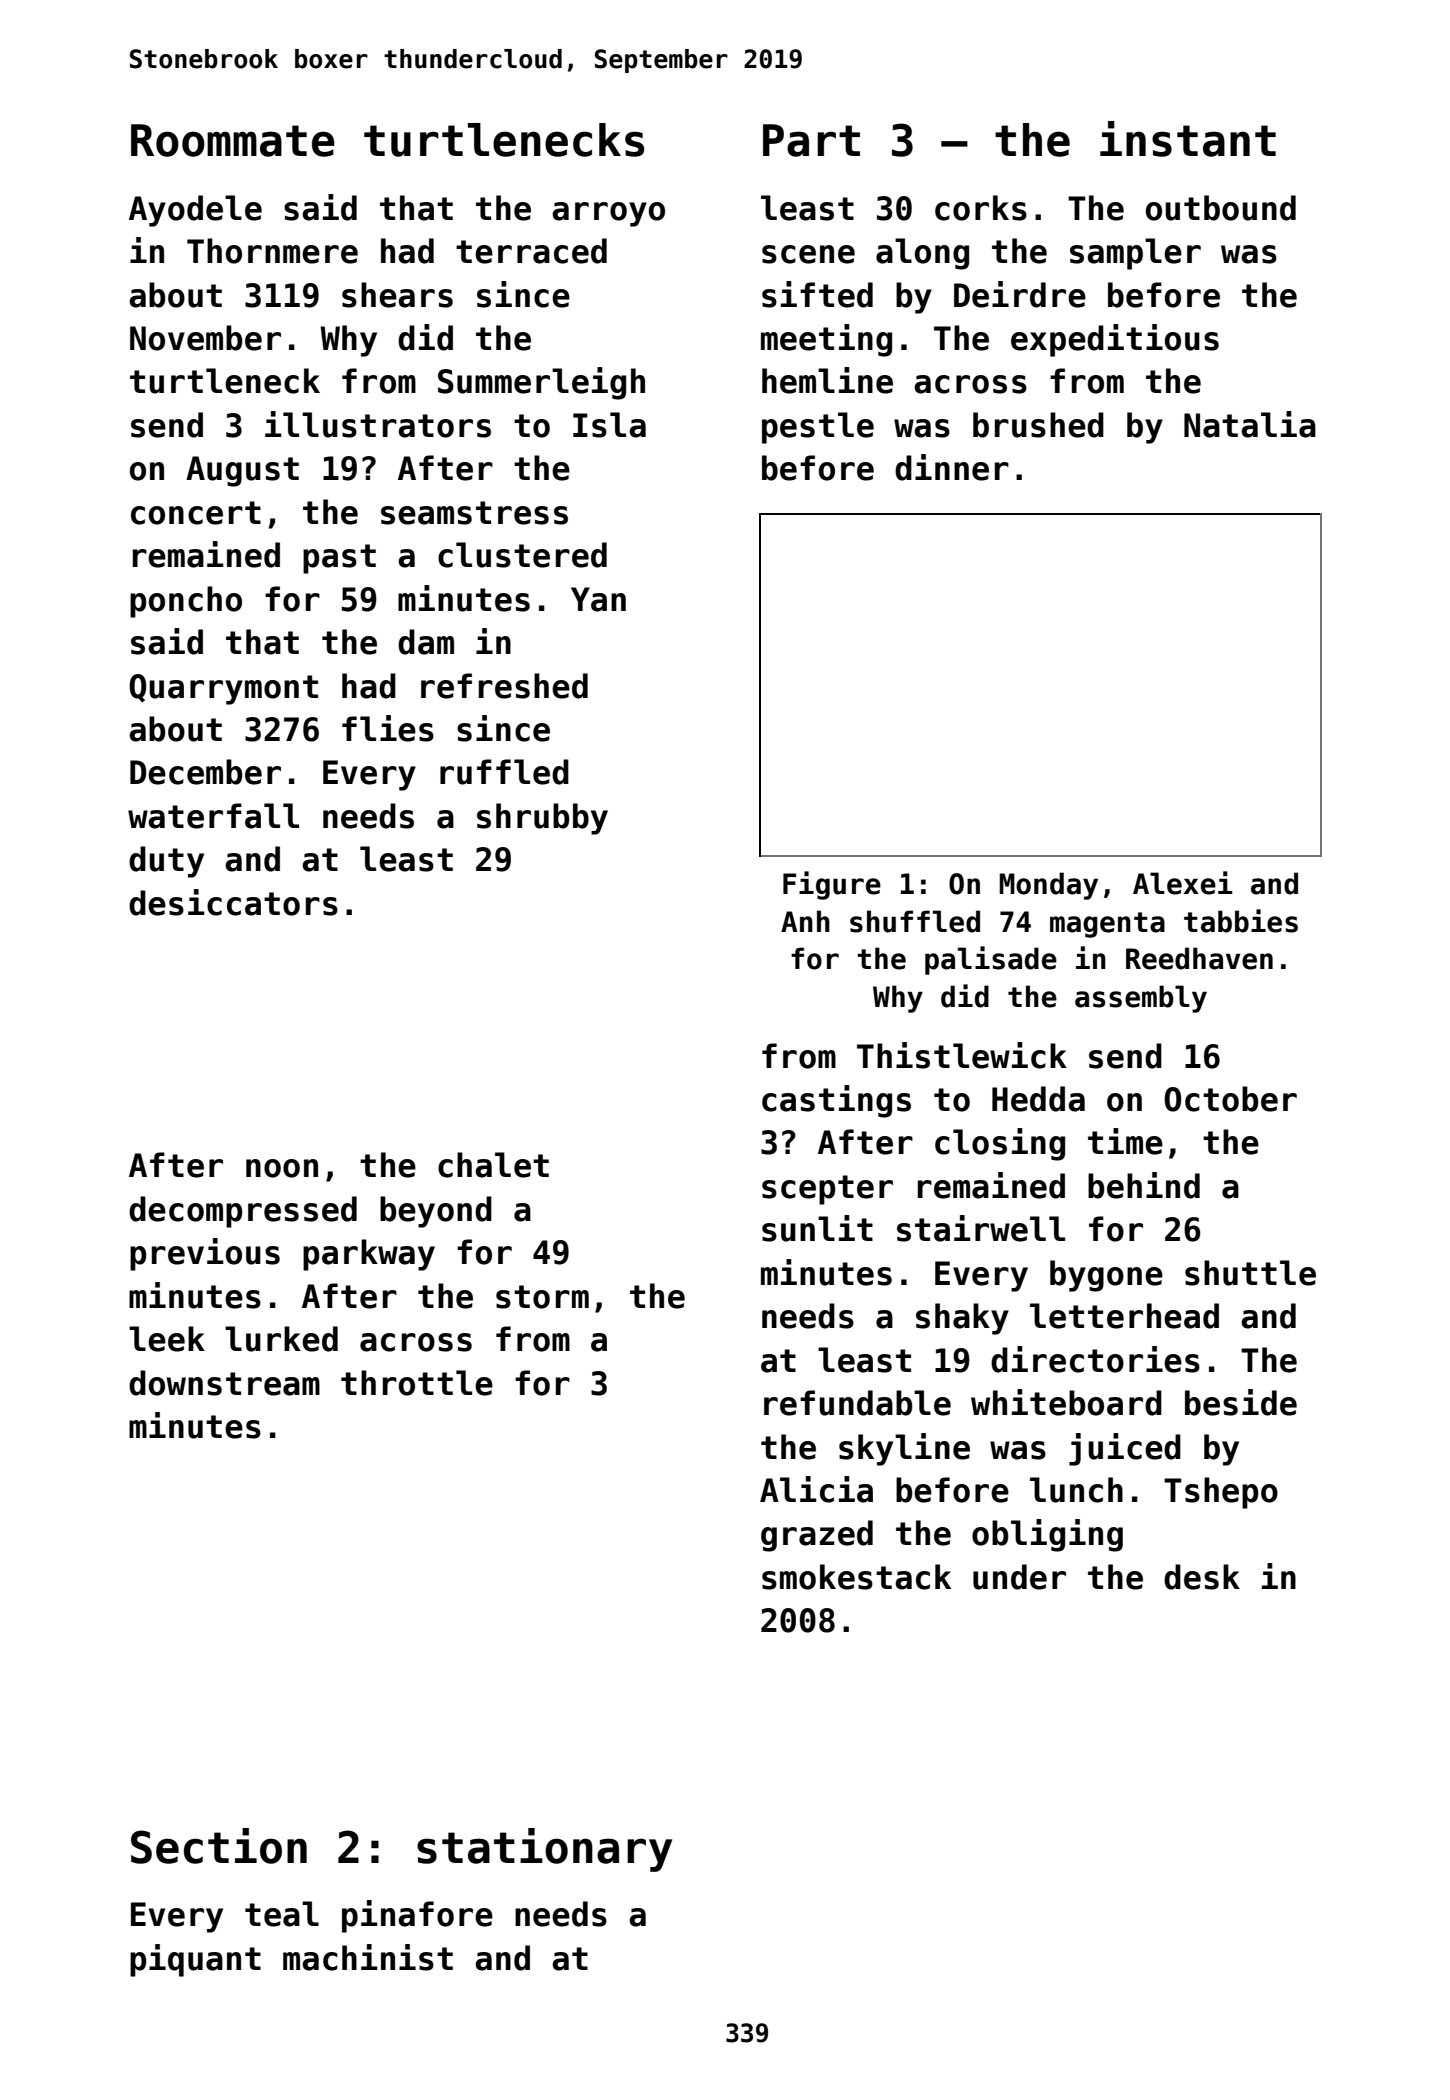 Image resolution: width=1450 pixels, height=2100 pixels. Describe the element at coordinates (818, 428) in the screenshot. I see `pestle` at that location.
